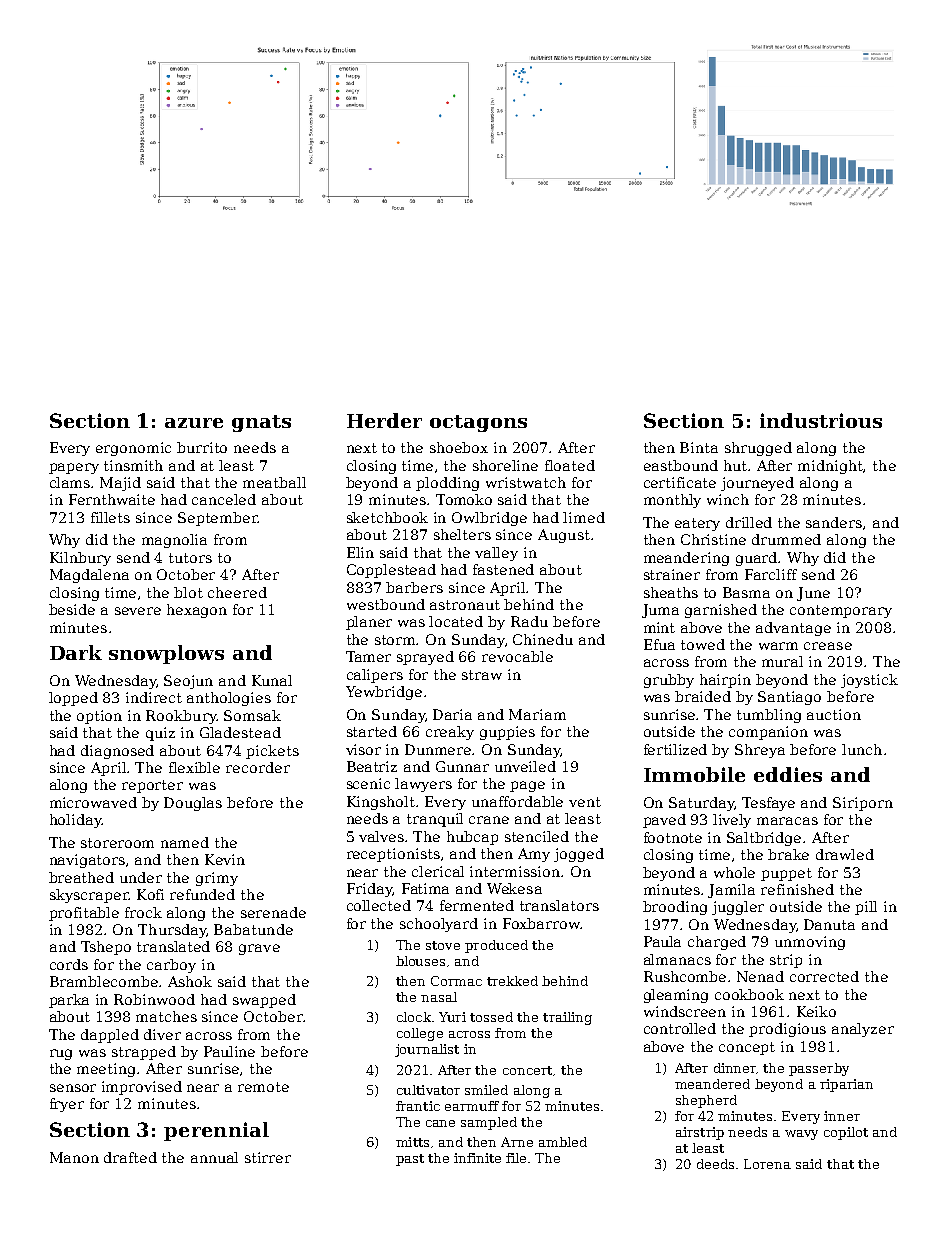 This screenshot has width=952, height=1233. Describe the element at coordinates (74, 468) in the screenshot. I see `papery` at that location.
